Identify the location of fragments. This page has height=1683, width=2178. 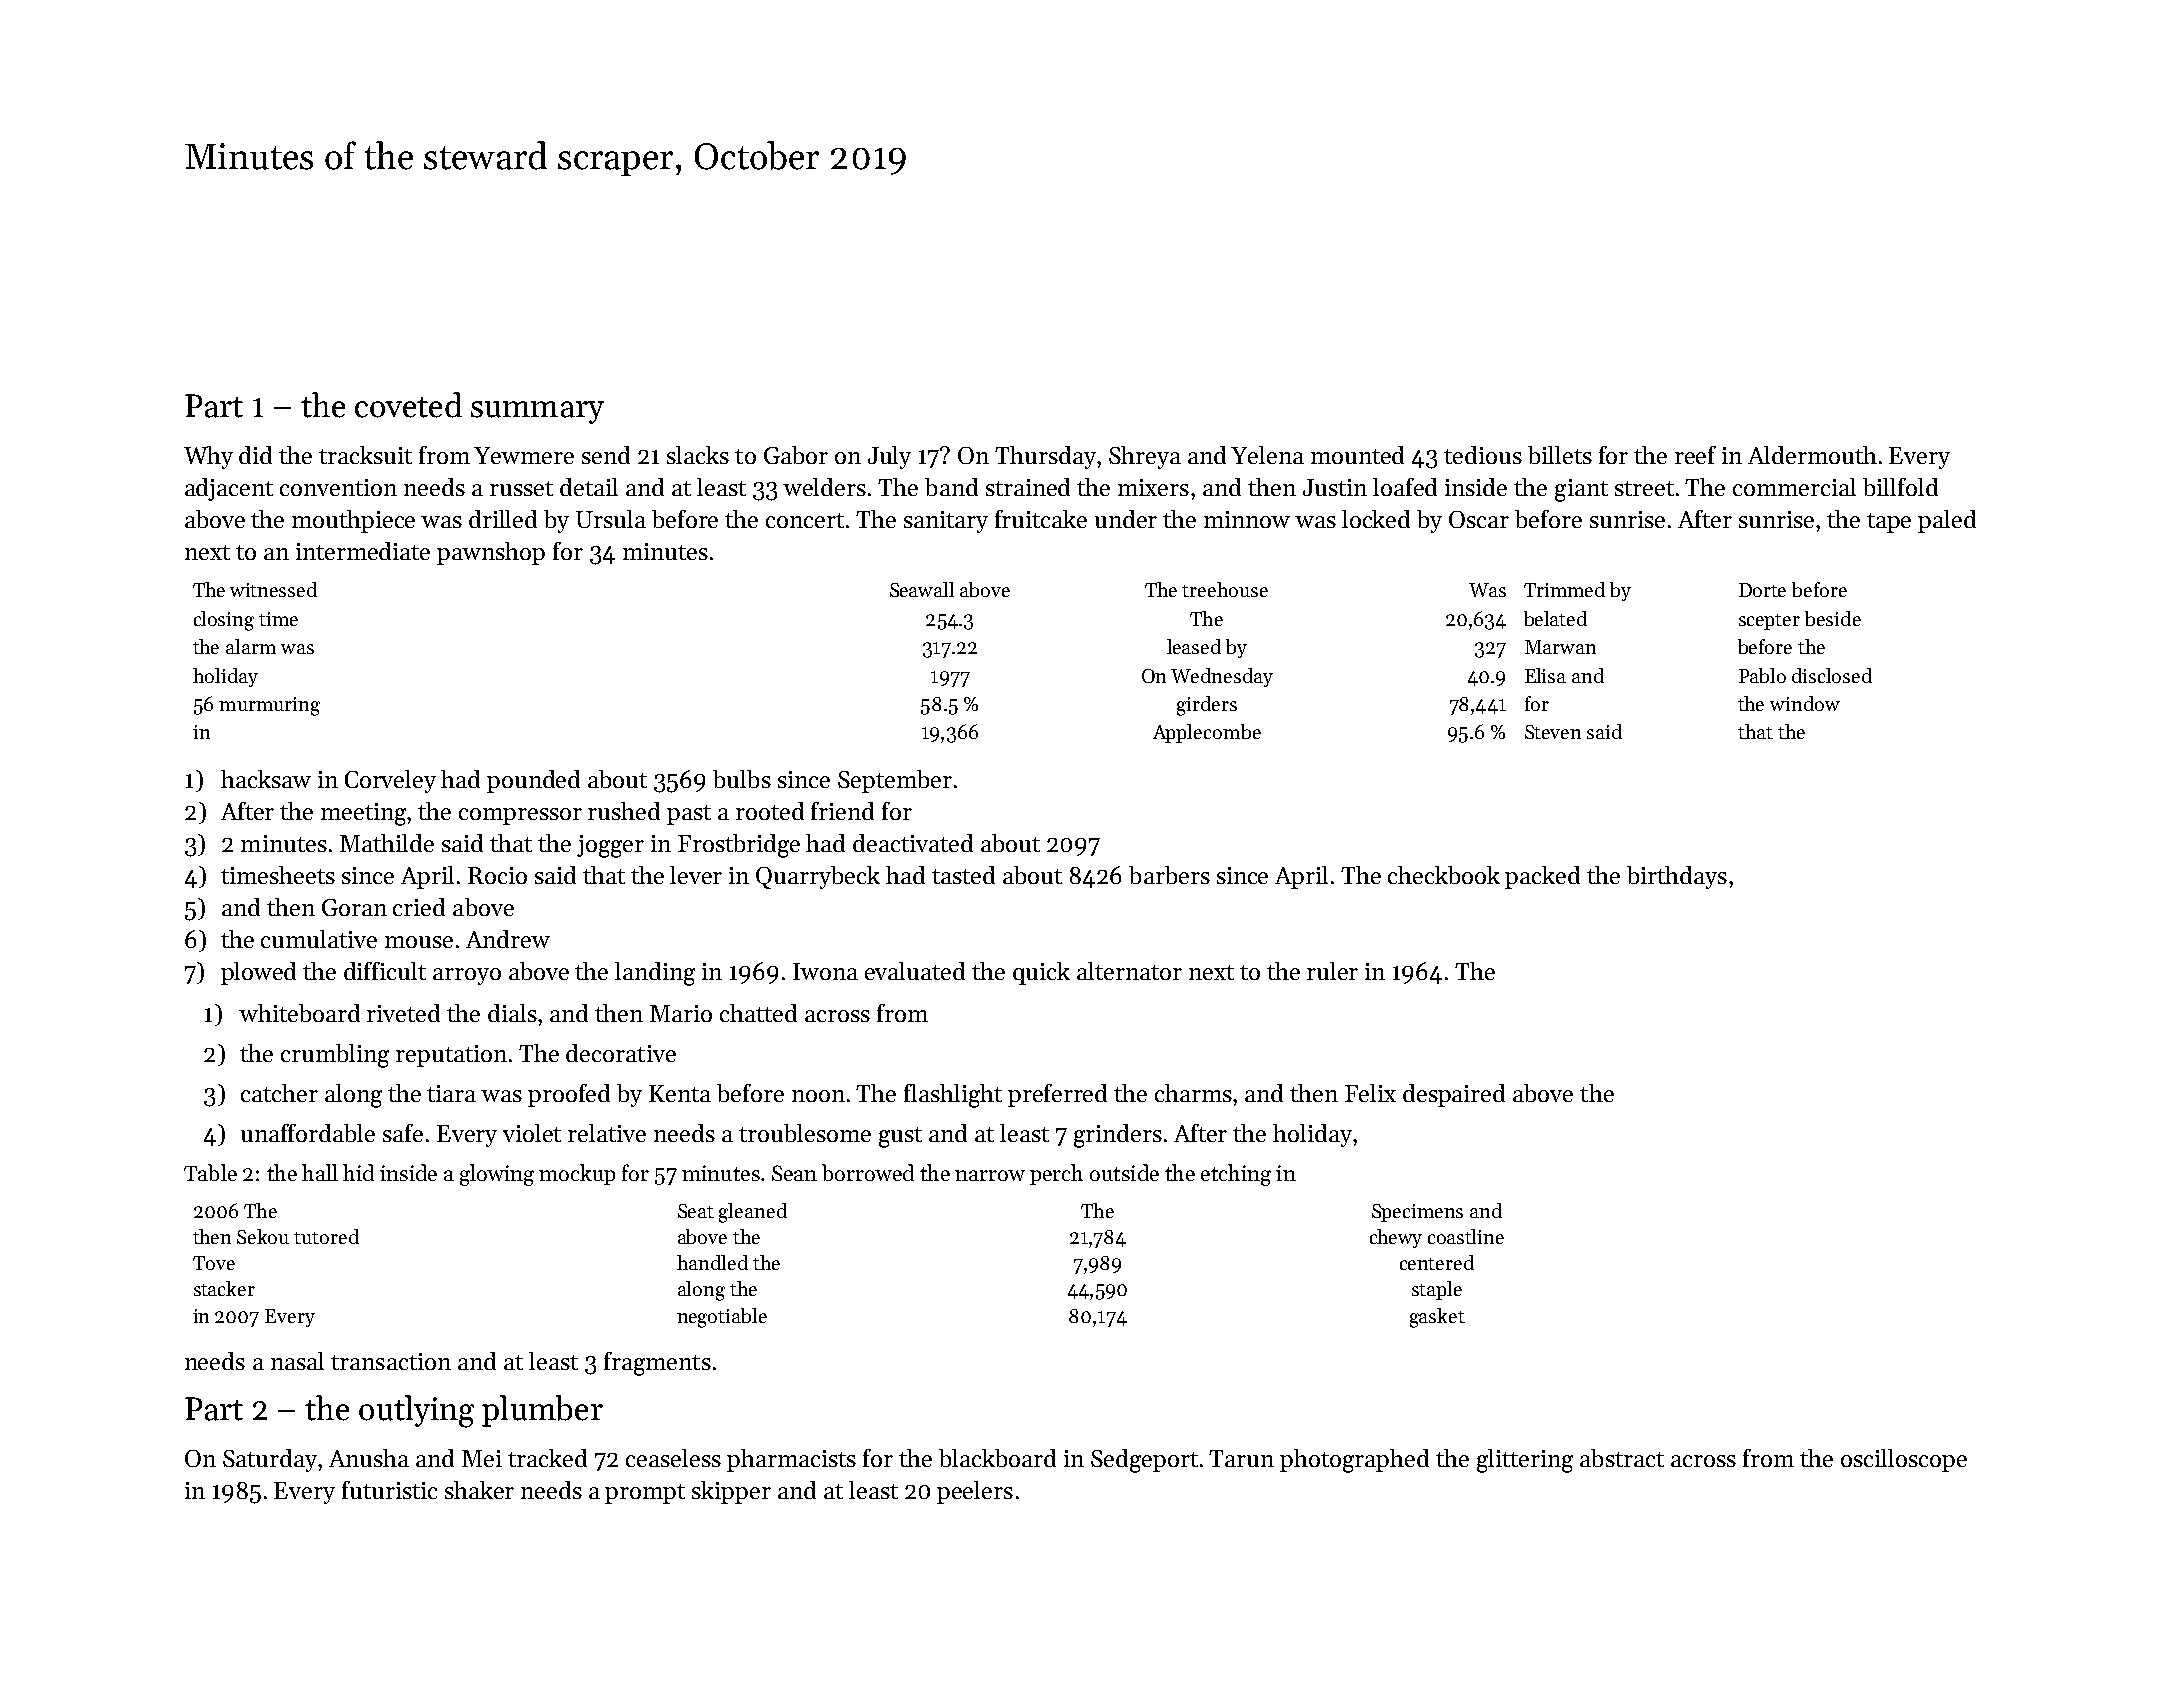
(657, 1364).
